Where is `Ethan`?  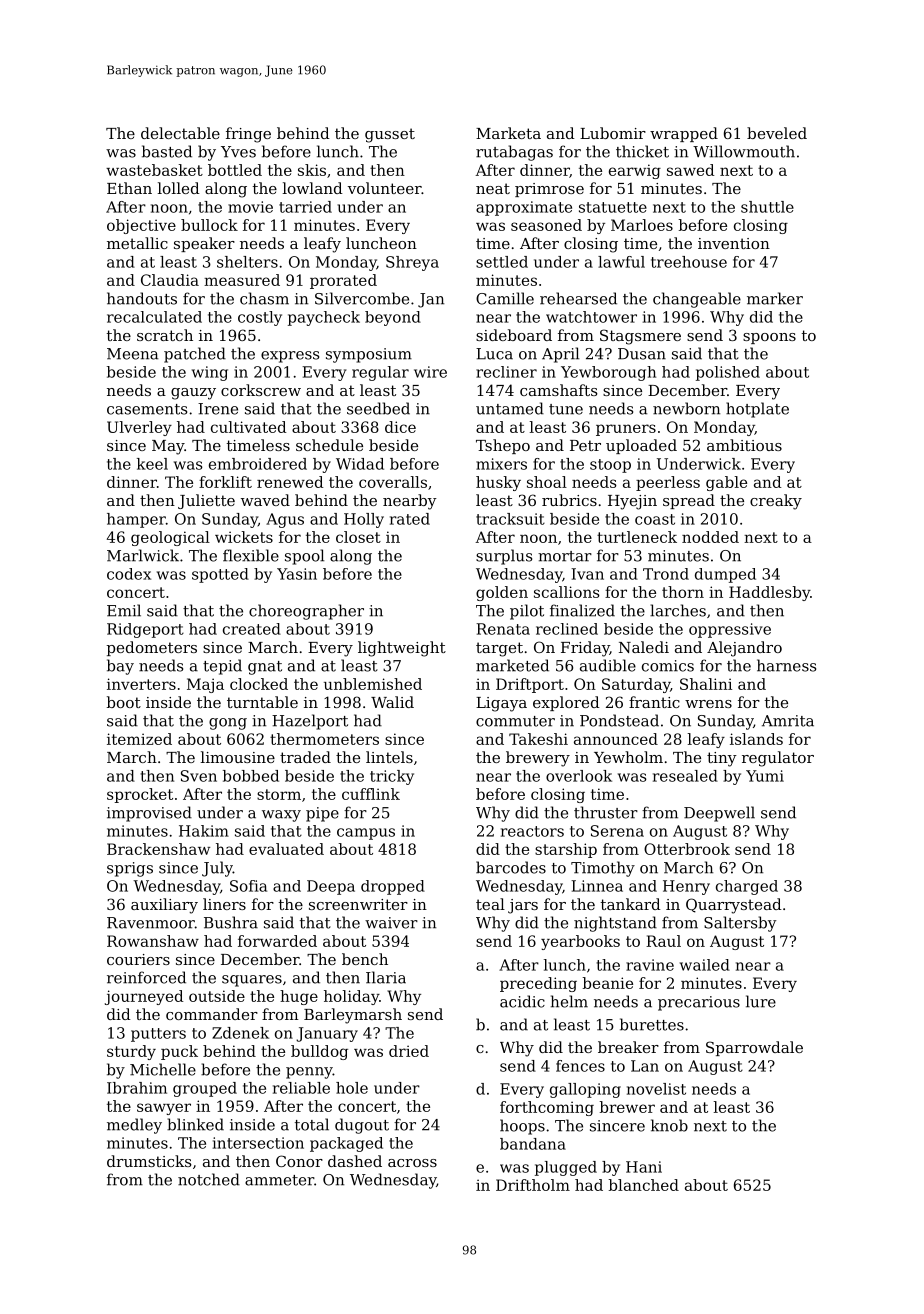 Ethan is located at coordinates (129, 188).
